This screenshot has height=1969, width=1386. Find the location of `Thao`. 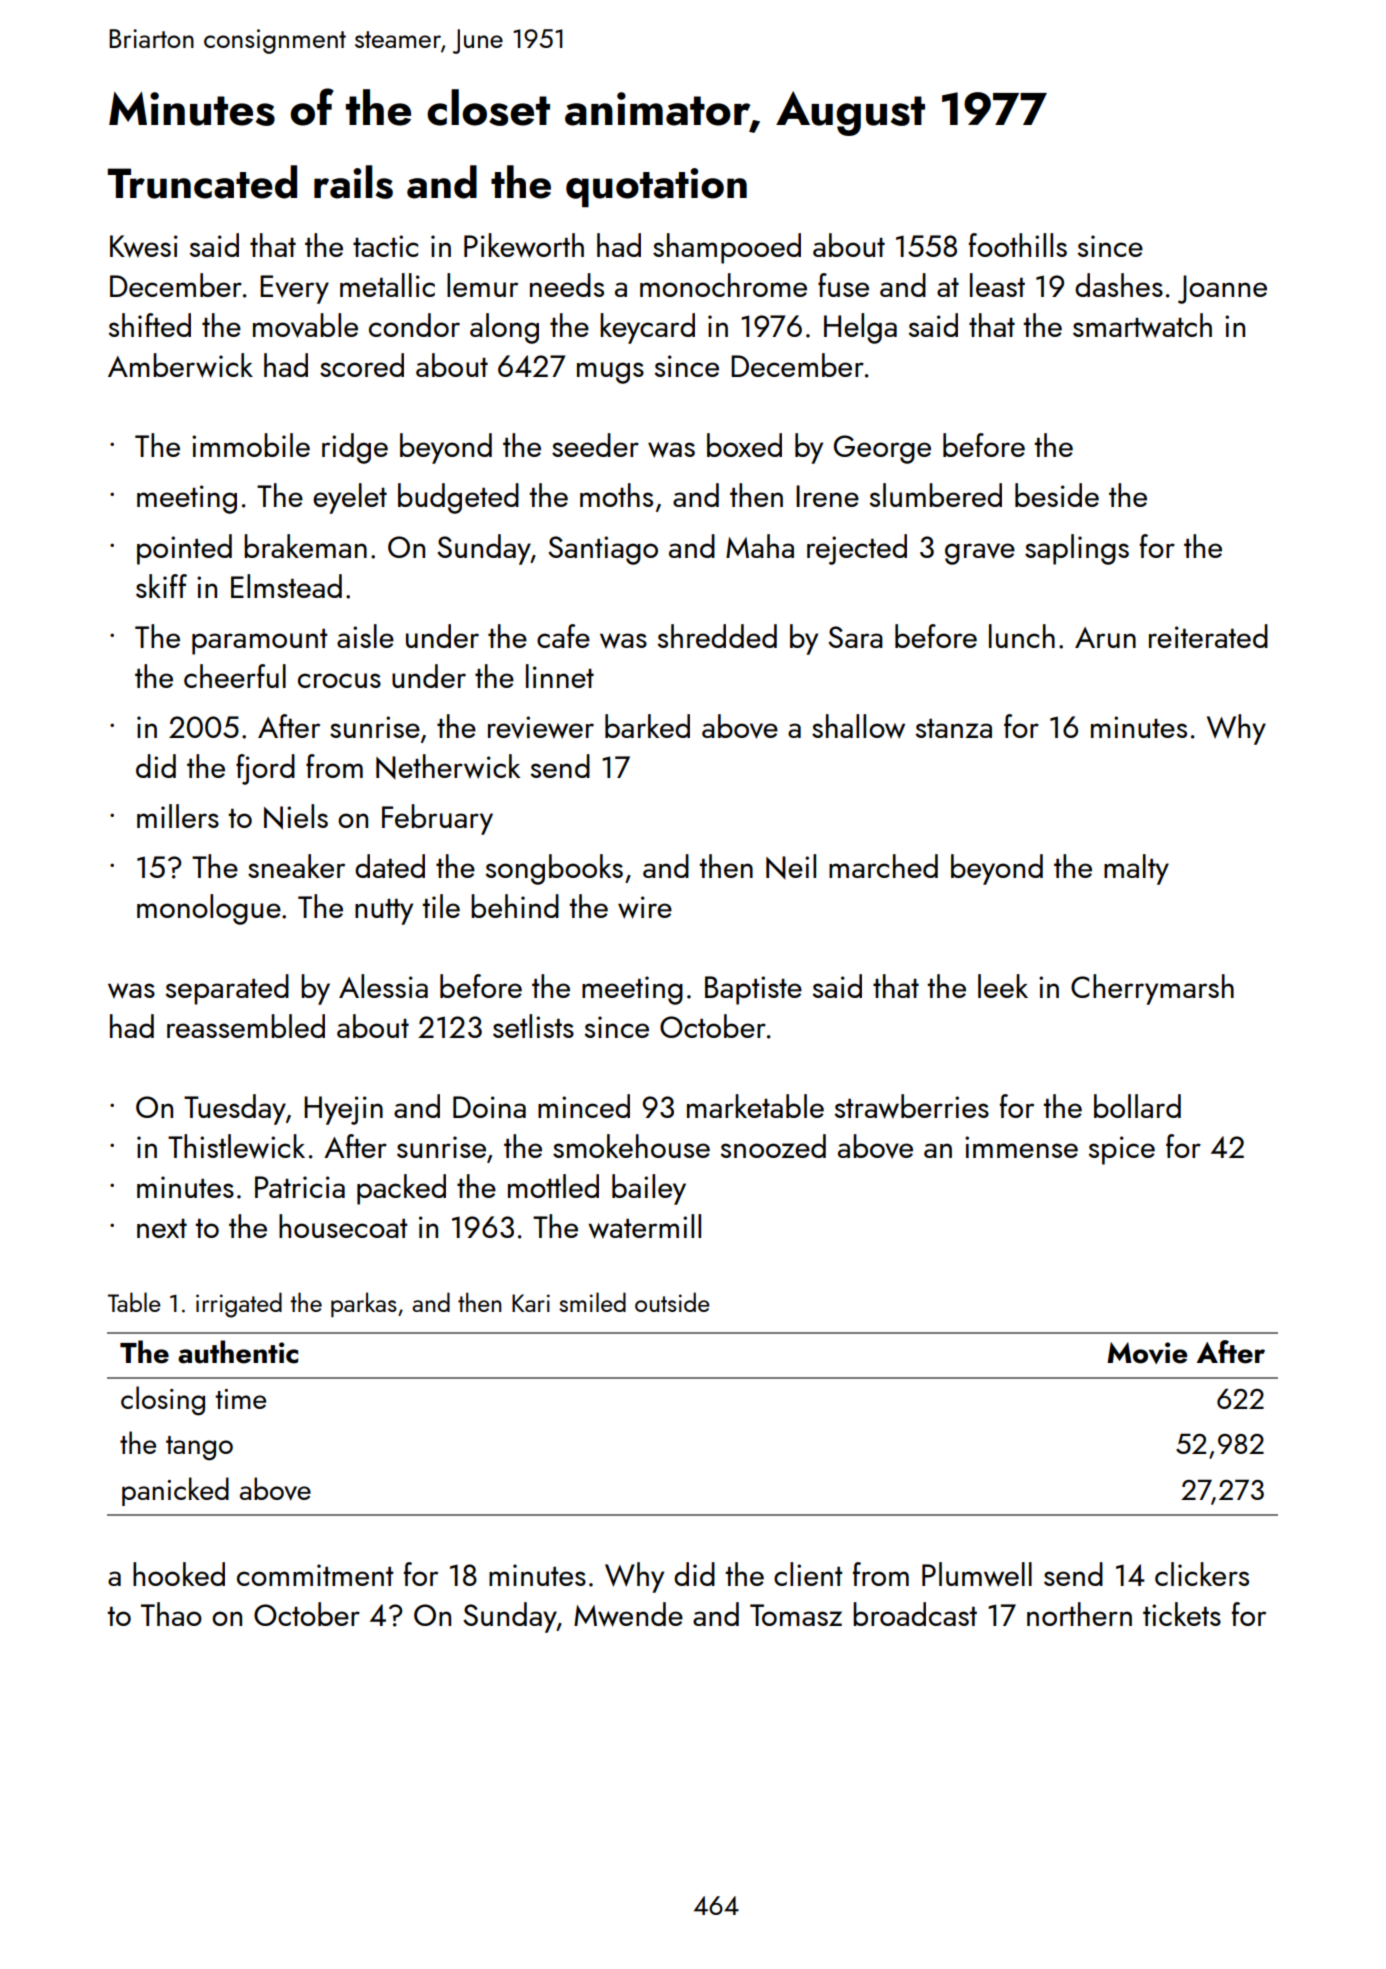

Thao is located at coordinates (171, 1614).
